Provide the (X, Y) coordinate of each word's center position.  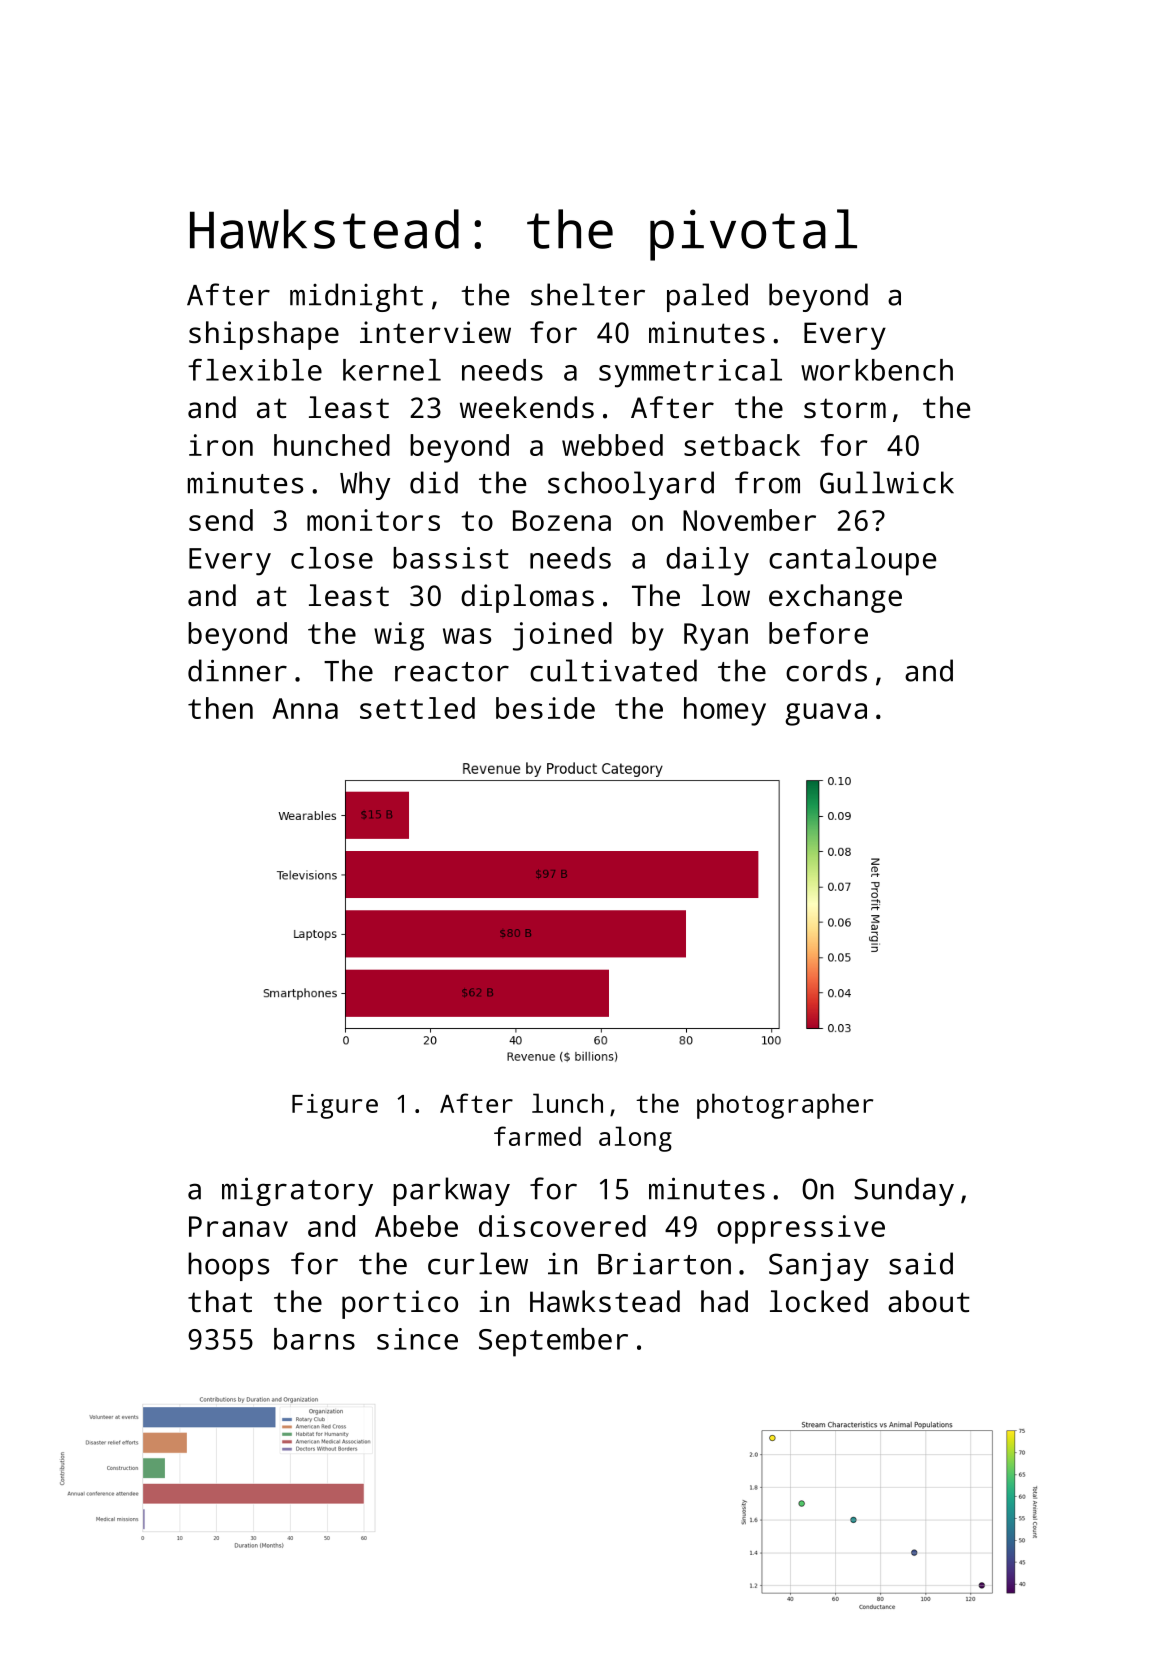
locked (819, 1301)
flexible (255, 369)
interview (435, 332)
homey (725, 711)
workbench (877, 370)
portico (400, 1304)
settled (417, 708)
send (221, 520)
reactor (452, 672)
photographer (785, 1106)
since (417, 1339)
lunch (567, 1103)
